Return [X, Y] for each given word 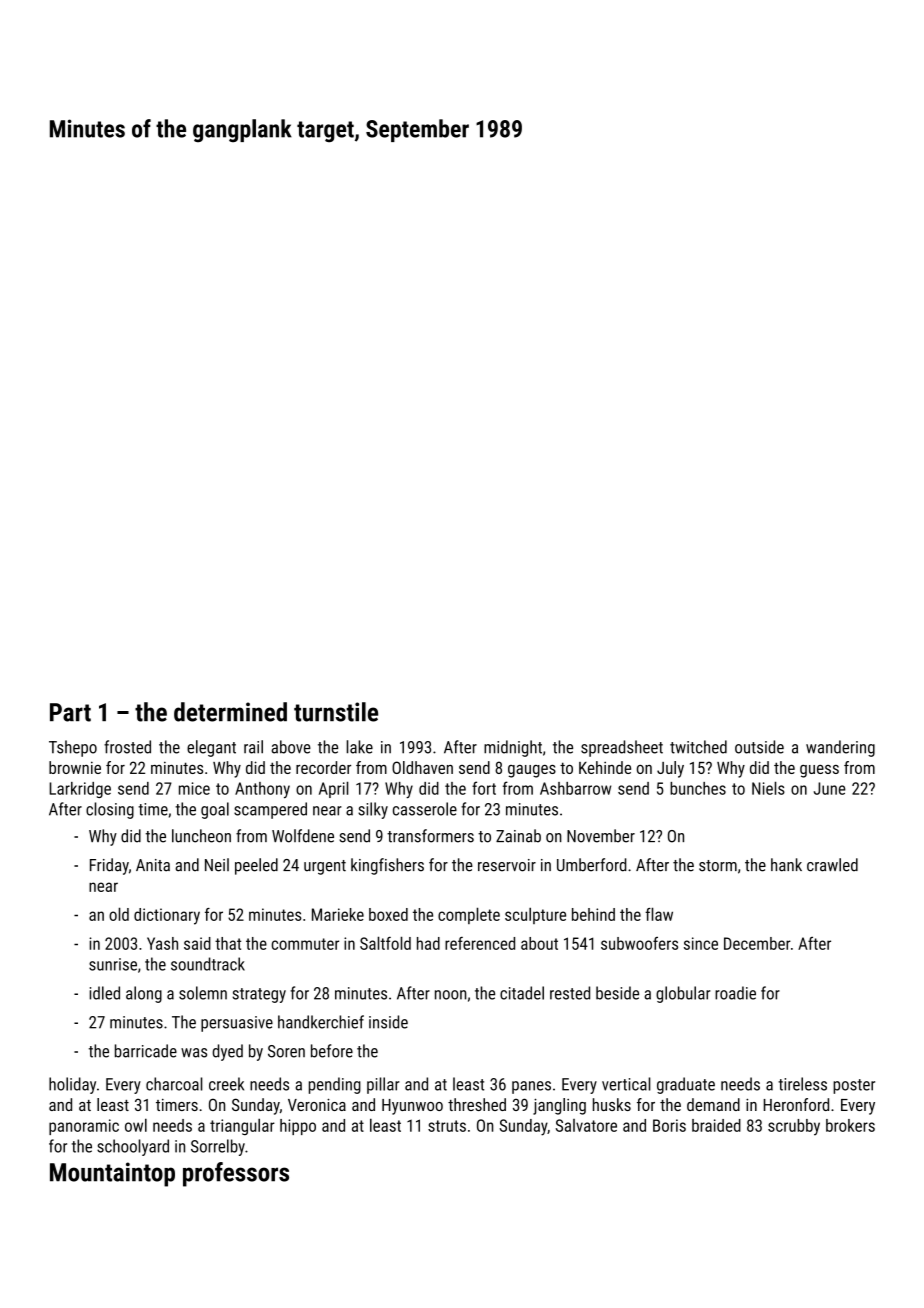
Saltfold [385, 943]
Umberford [592, 865]
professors [236, 1174]
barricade [146, 1051]
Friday [109, 866]
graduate [686, 1085]
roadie [735, 993]
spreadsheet [622, 748]
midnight [513, 748]
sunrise [113, 964]
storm [718, 866]
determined [230, 712]
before [332, 1051]
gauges [532, 771]
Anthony [262, 790]
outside [759, 747]
